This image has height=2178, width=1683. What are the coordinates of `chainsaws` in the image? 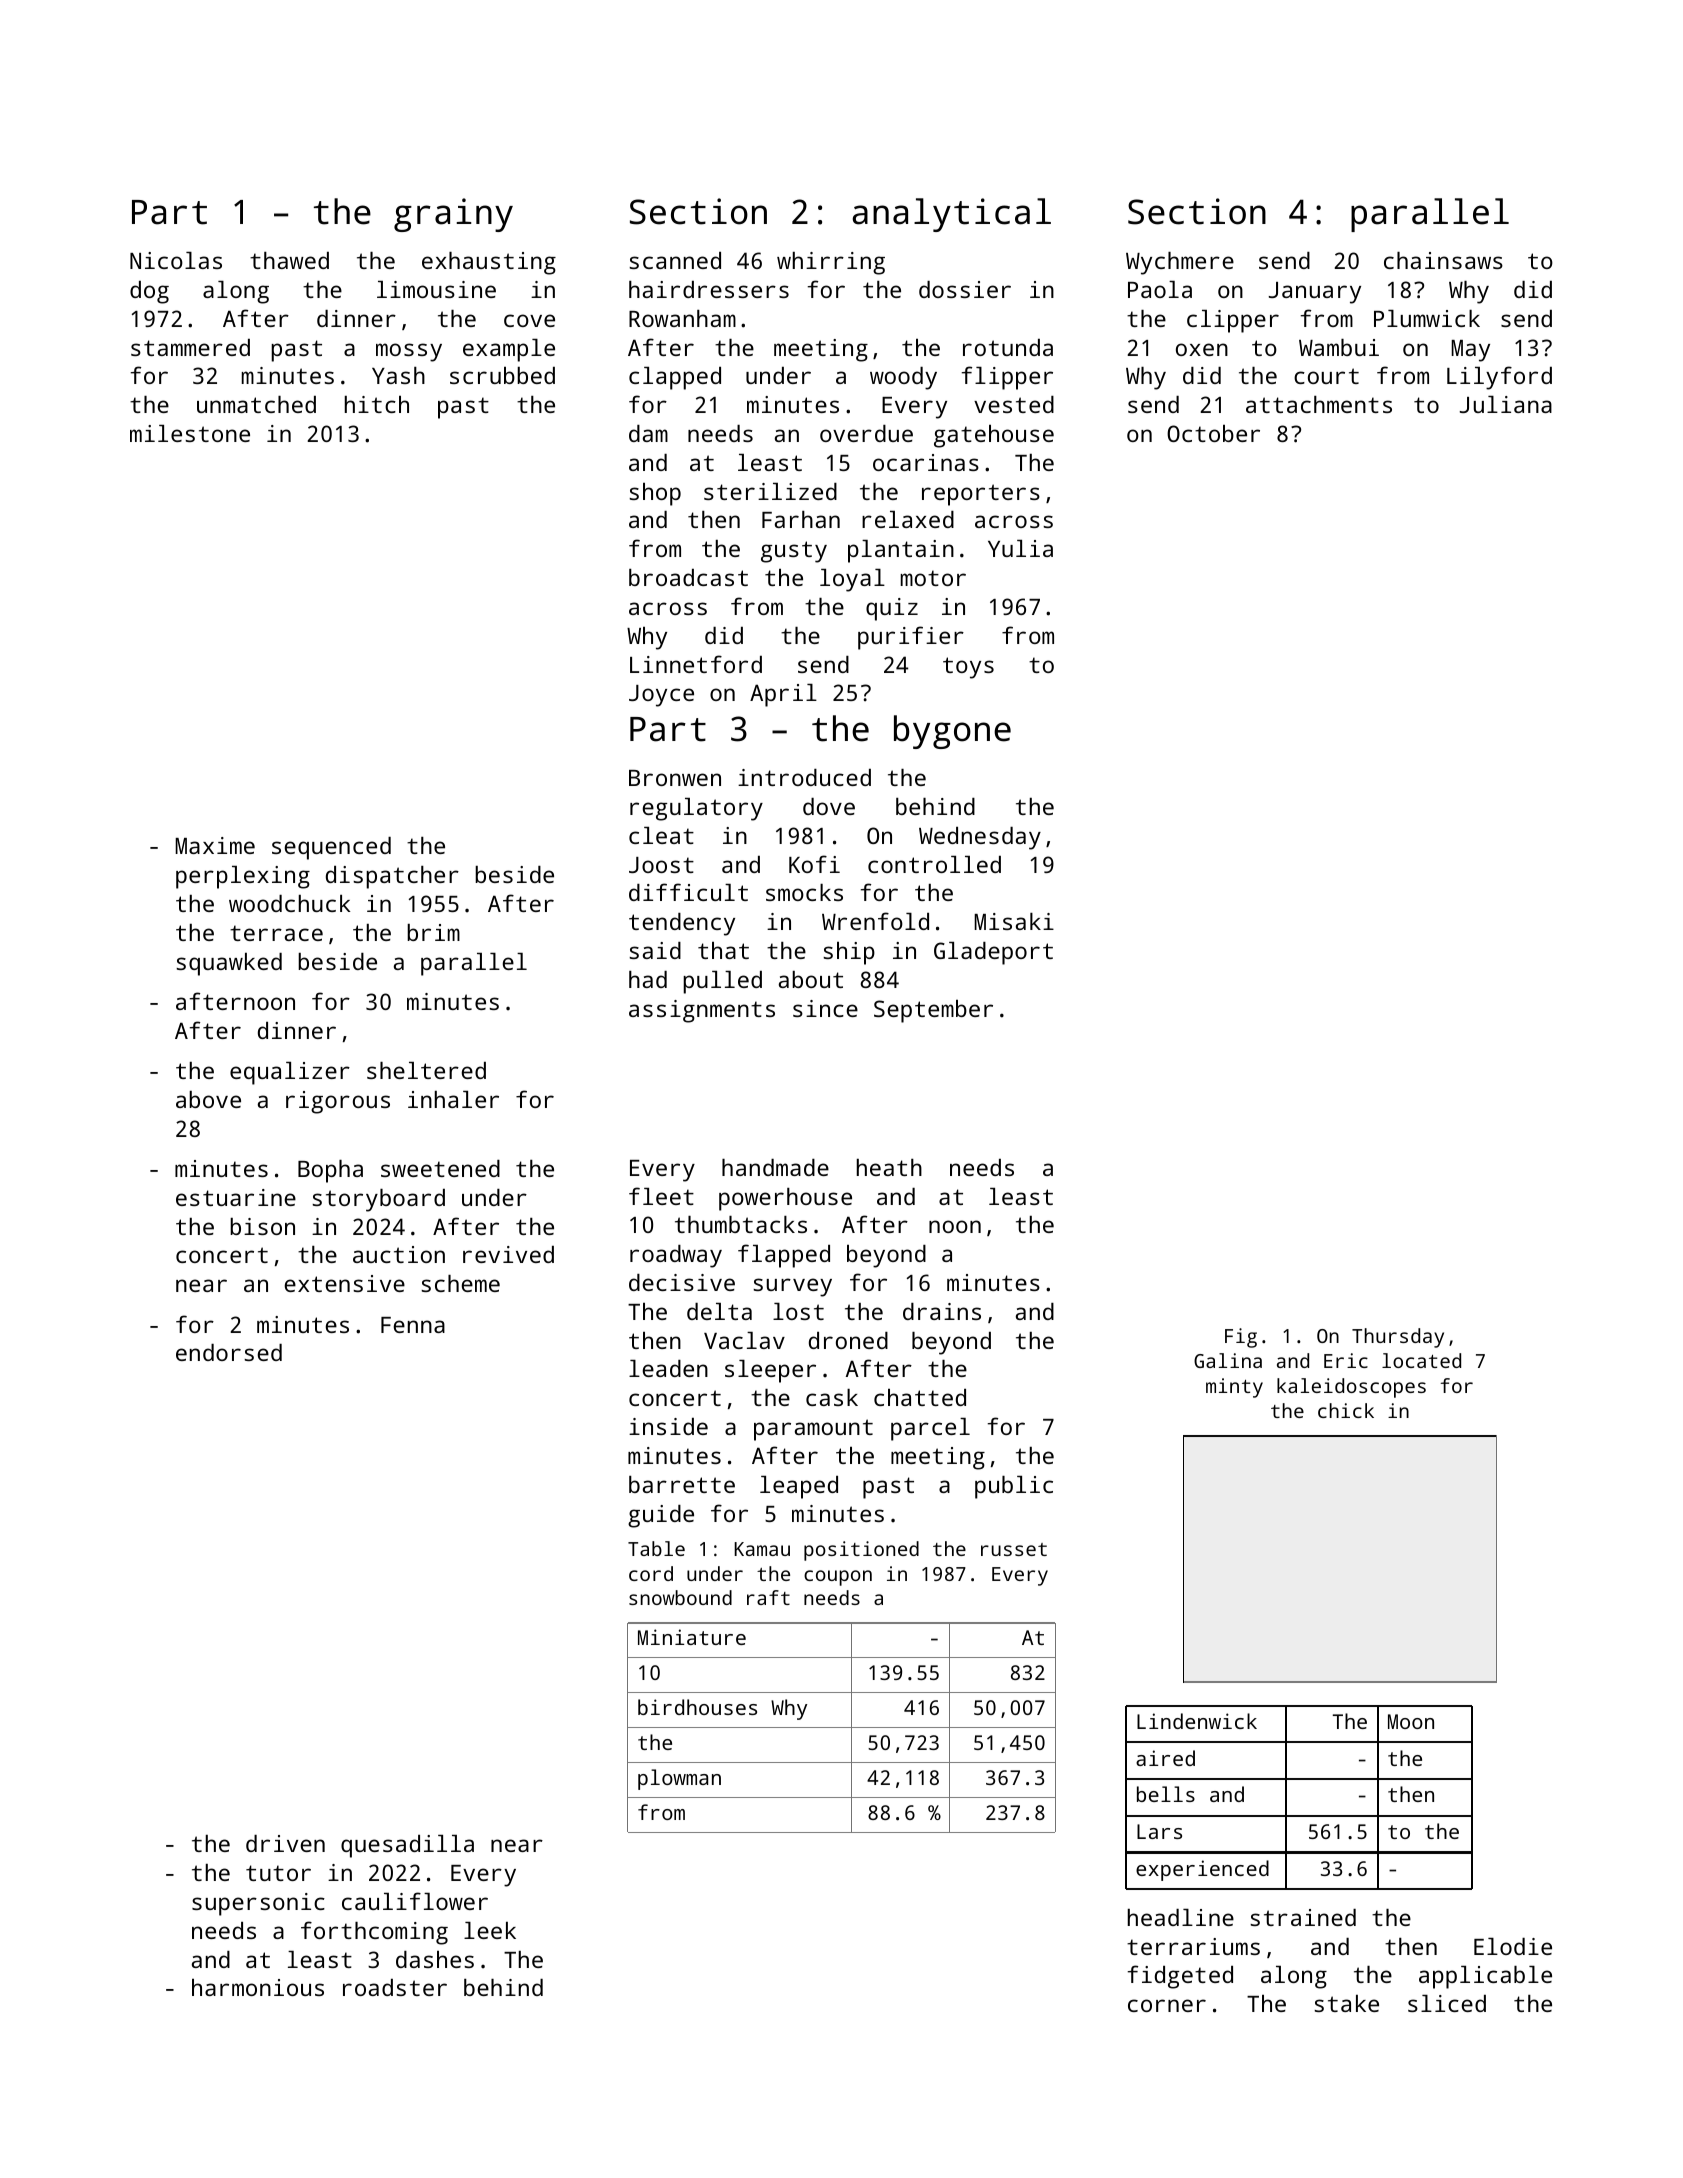 It's located at (1443, 260).
